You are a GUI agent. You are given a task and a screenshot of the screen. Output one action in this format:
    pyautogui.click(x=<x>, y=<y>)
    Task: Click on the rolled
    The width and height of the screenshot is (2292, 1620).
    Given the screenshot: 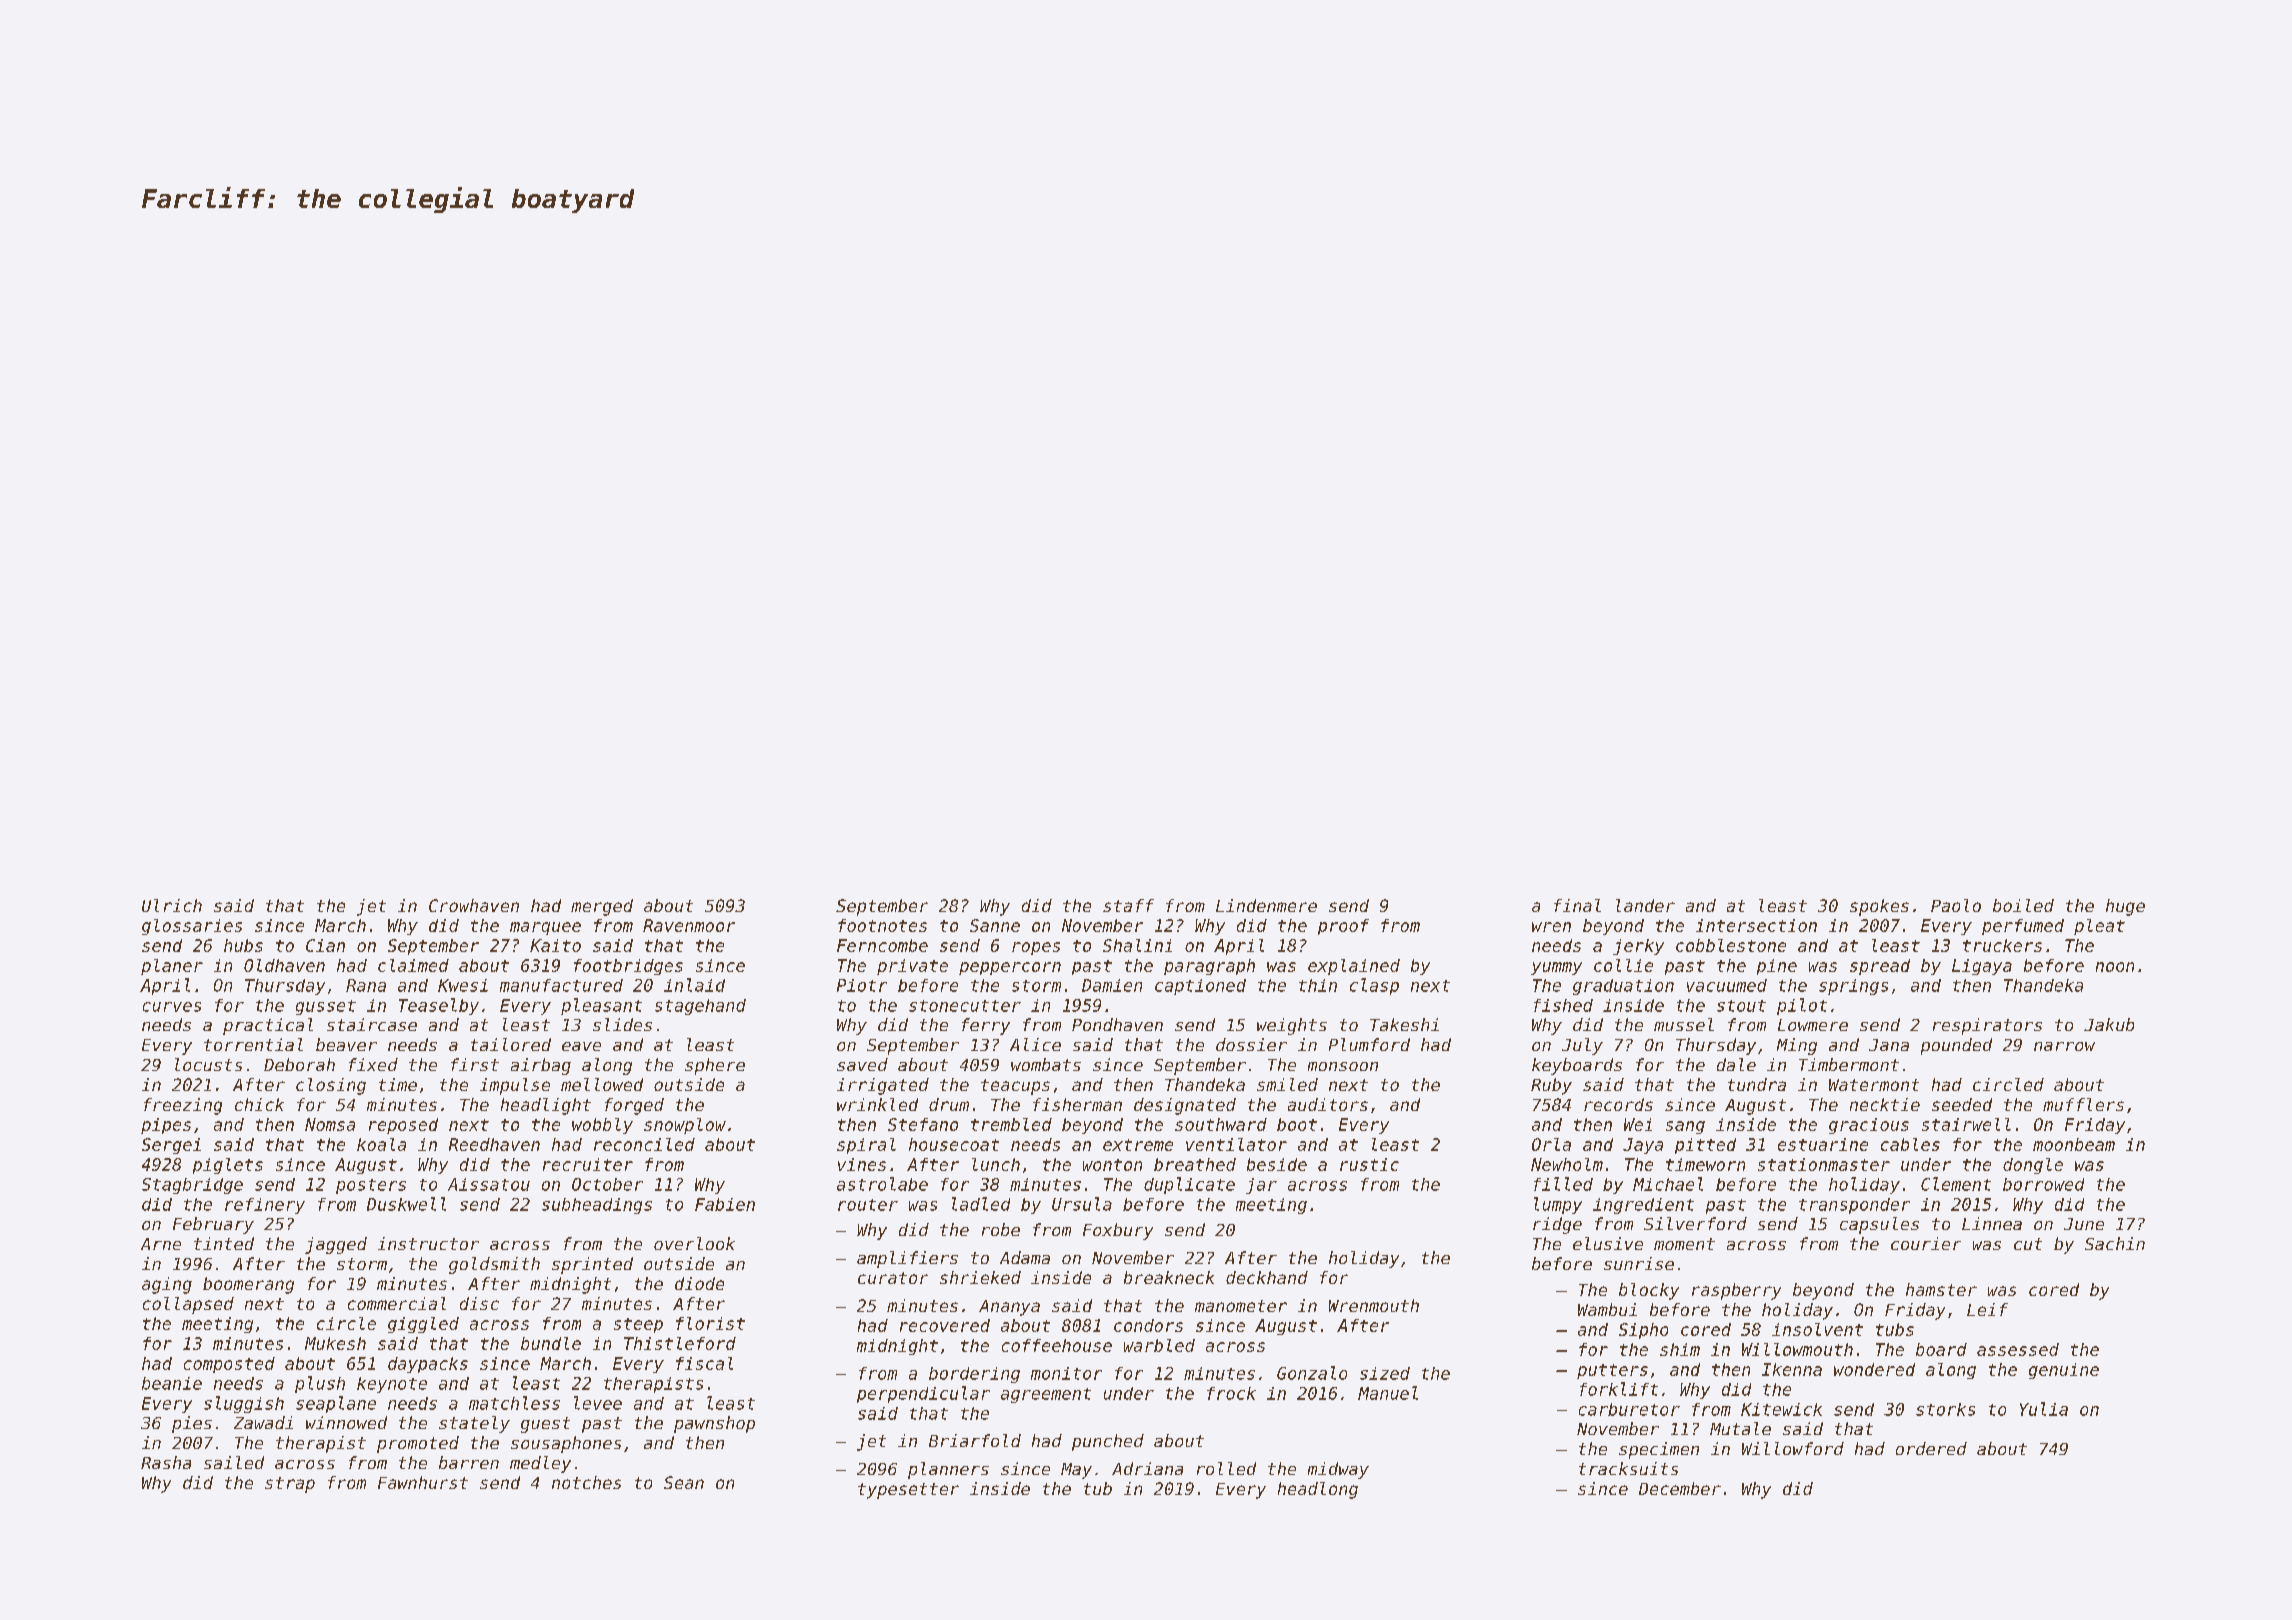 What is the action you would take?
    pyautogui.click(x=1226, y=1468)
